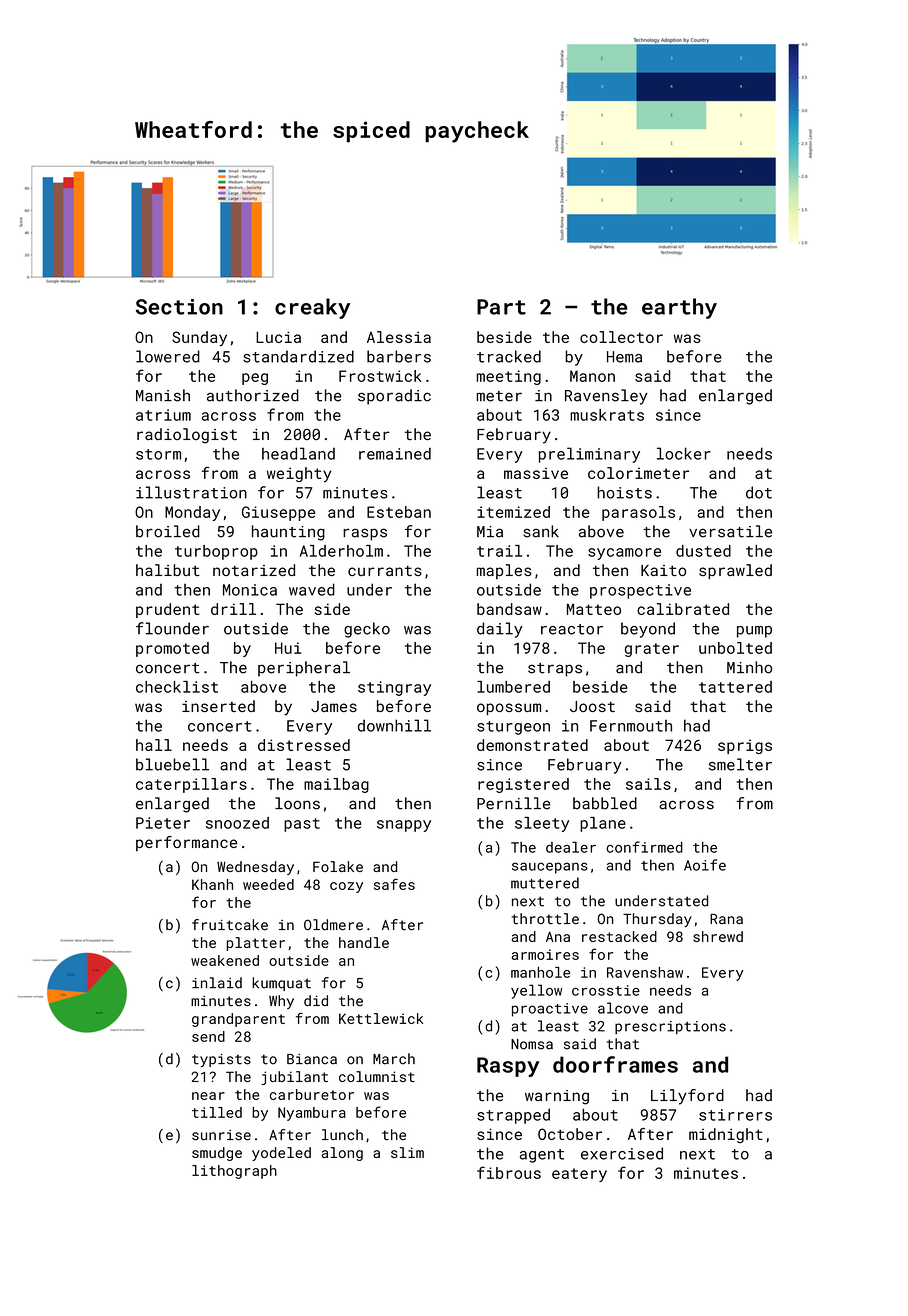 The width and height of the screenshot is (908, 1316). What do you see at coordinates (754, 632) in the screenshot?
I see `pump` at bounding box center [754, 632].
